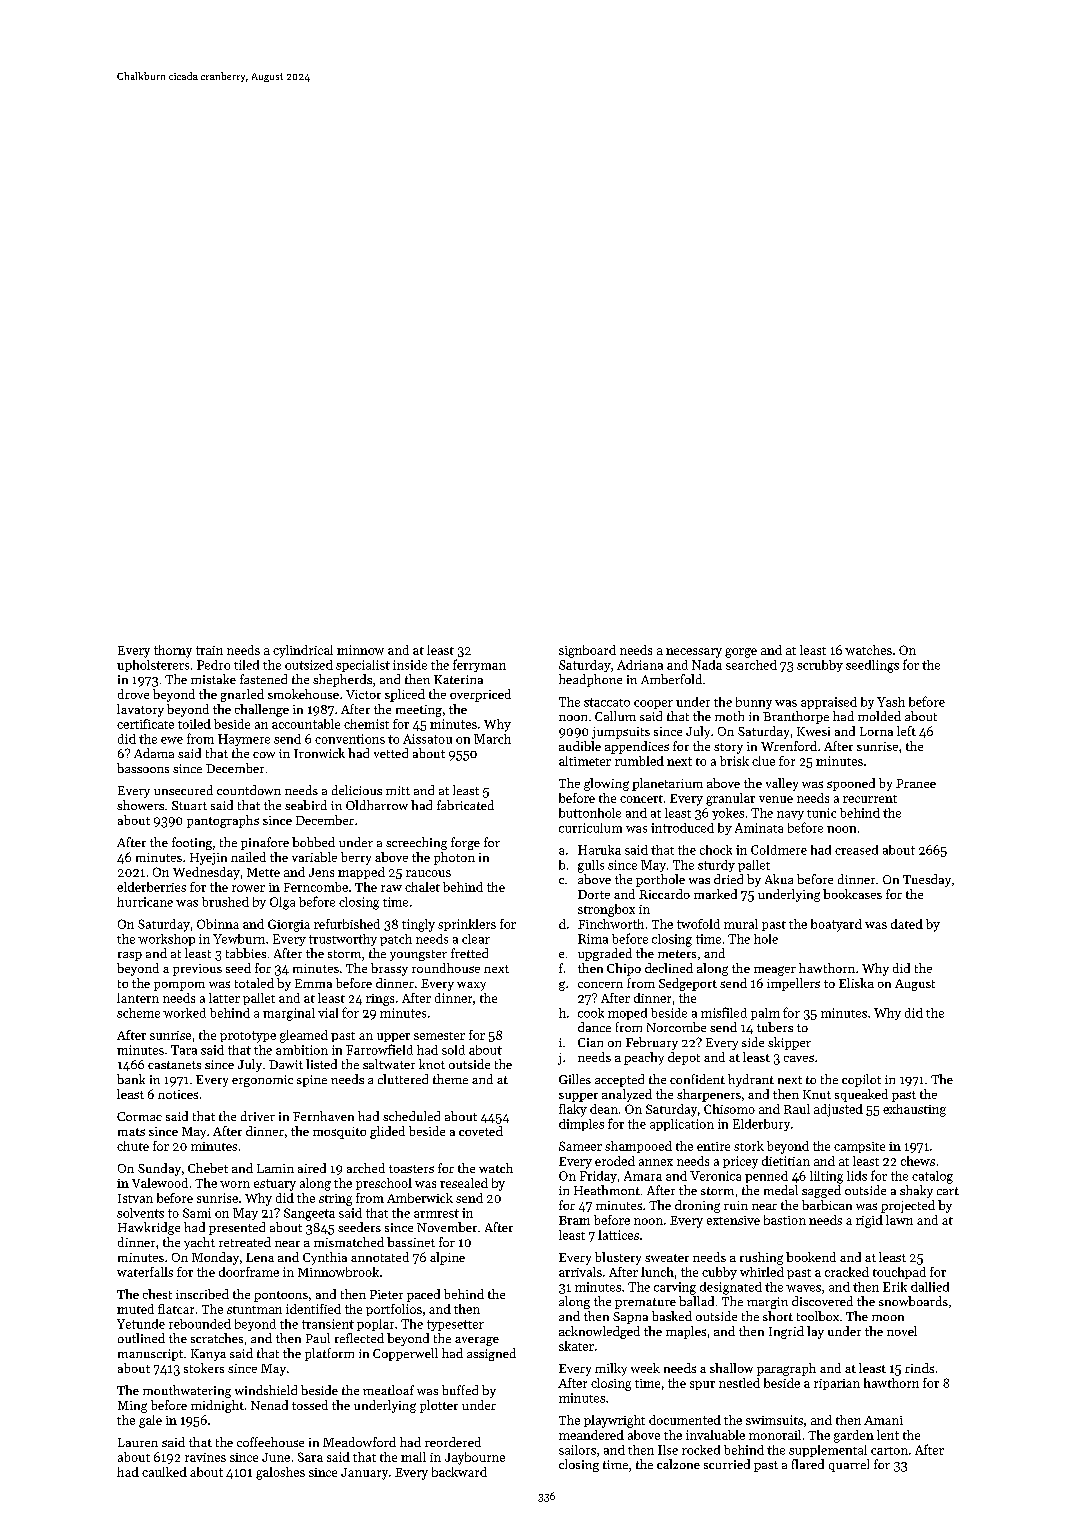 The height and width of the screenshot is (1522, 1076). Describe the element at coordinates (164, 1472) in the screenshot. I see `caulked` at that location.
